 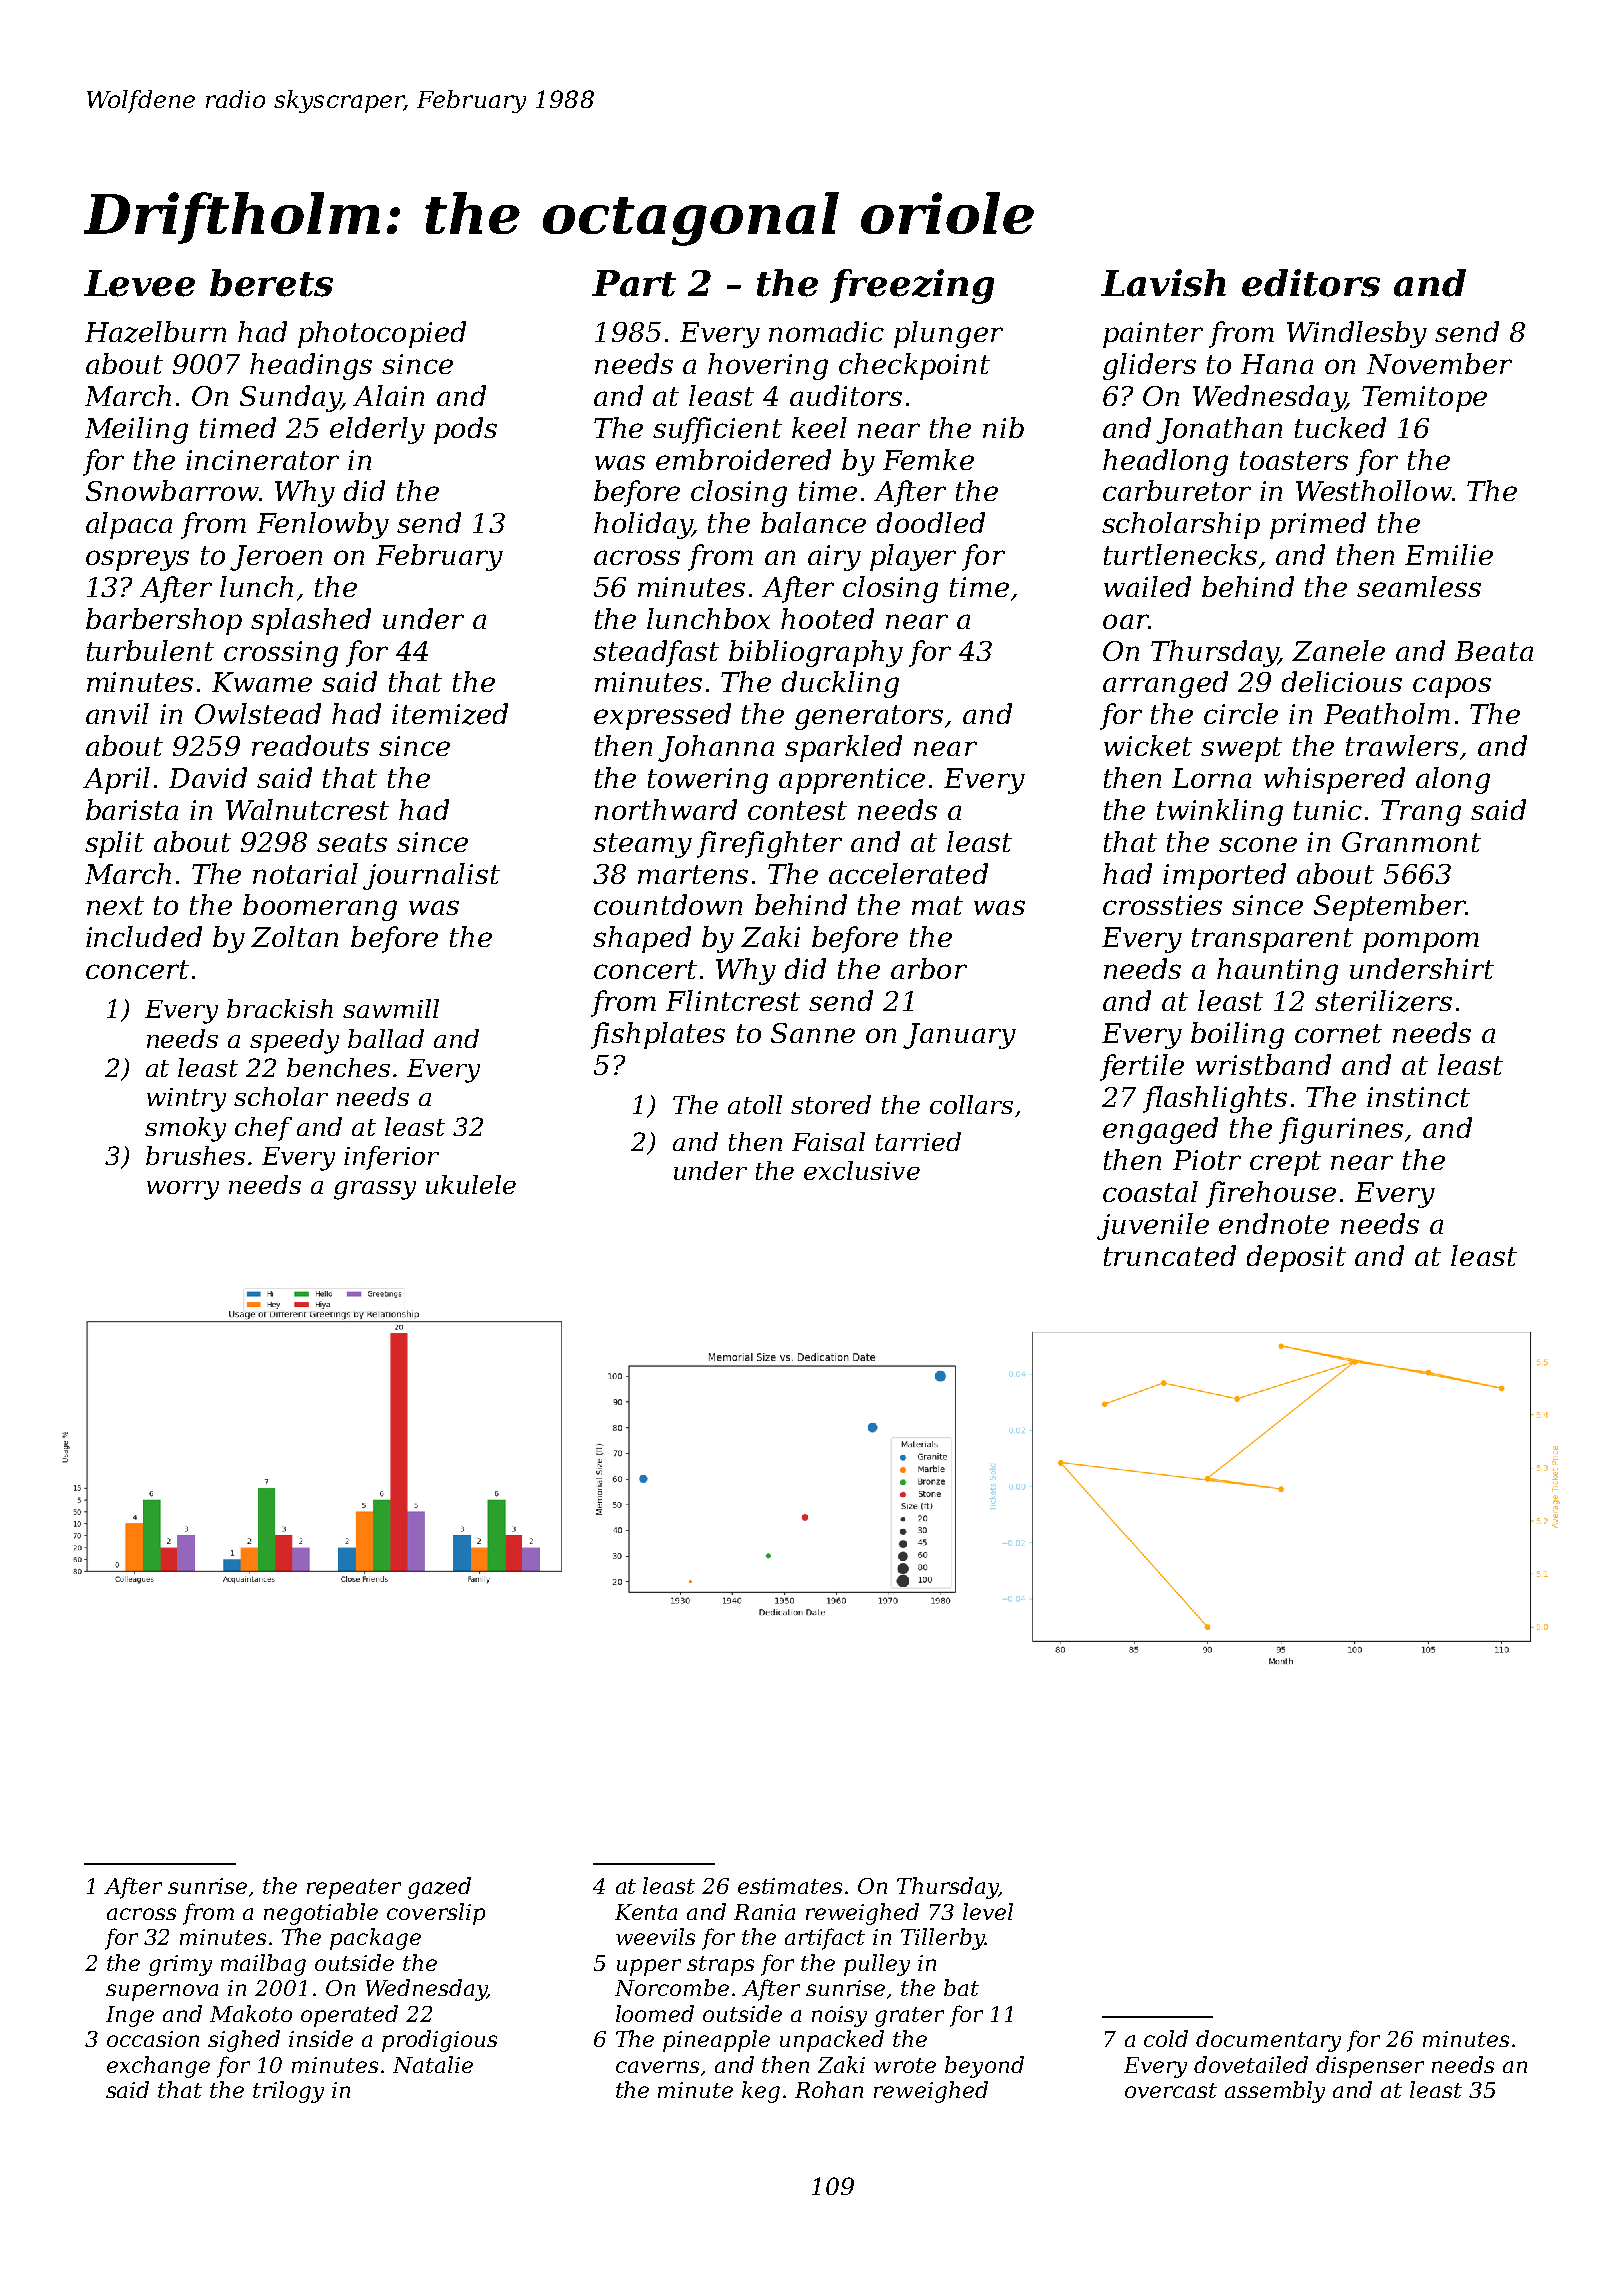 I want to click on plunger, so click(x=948, y=334).
